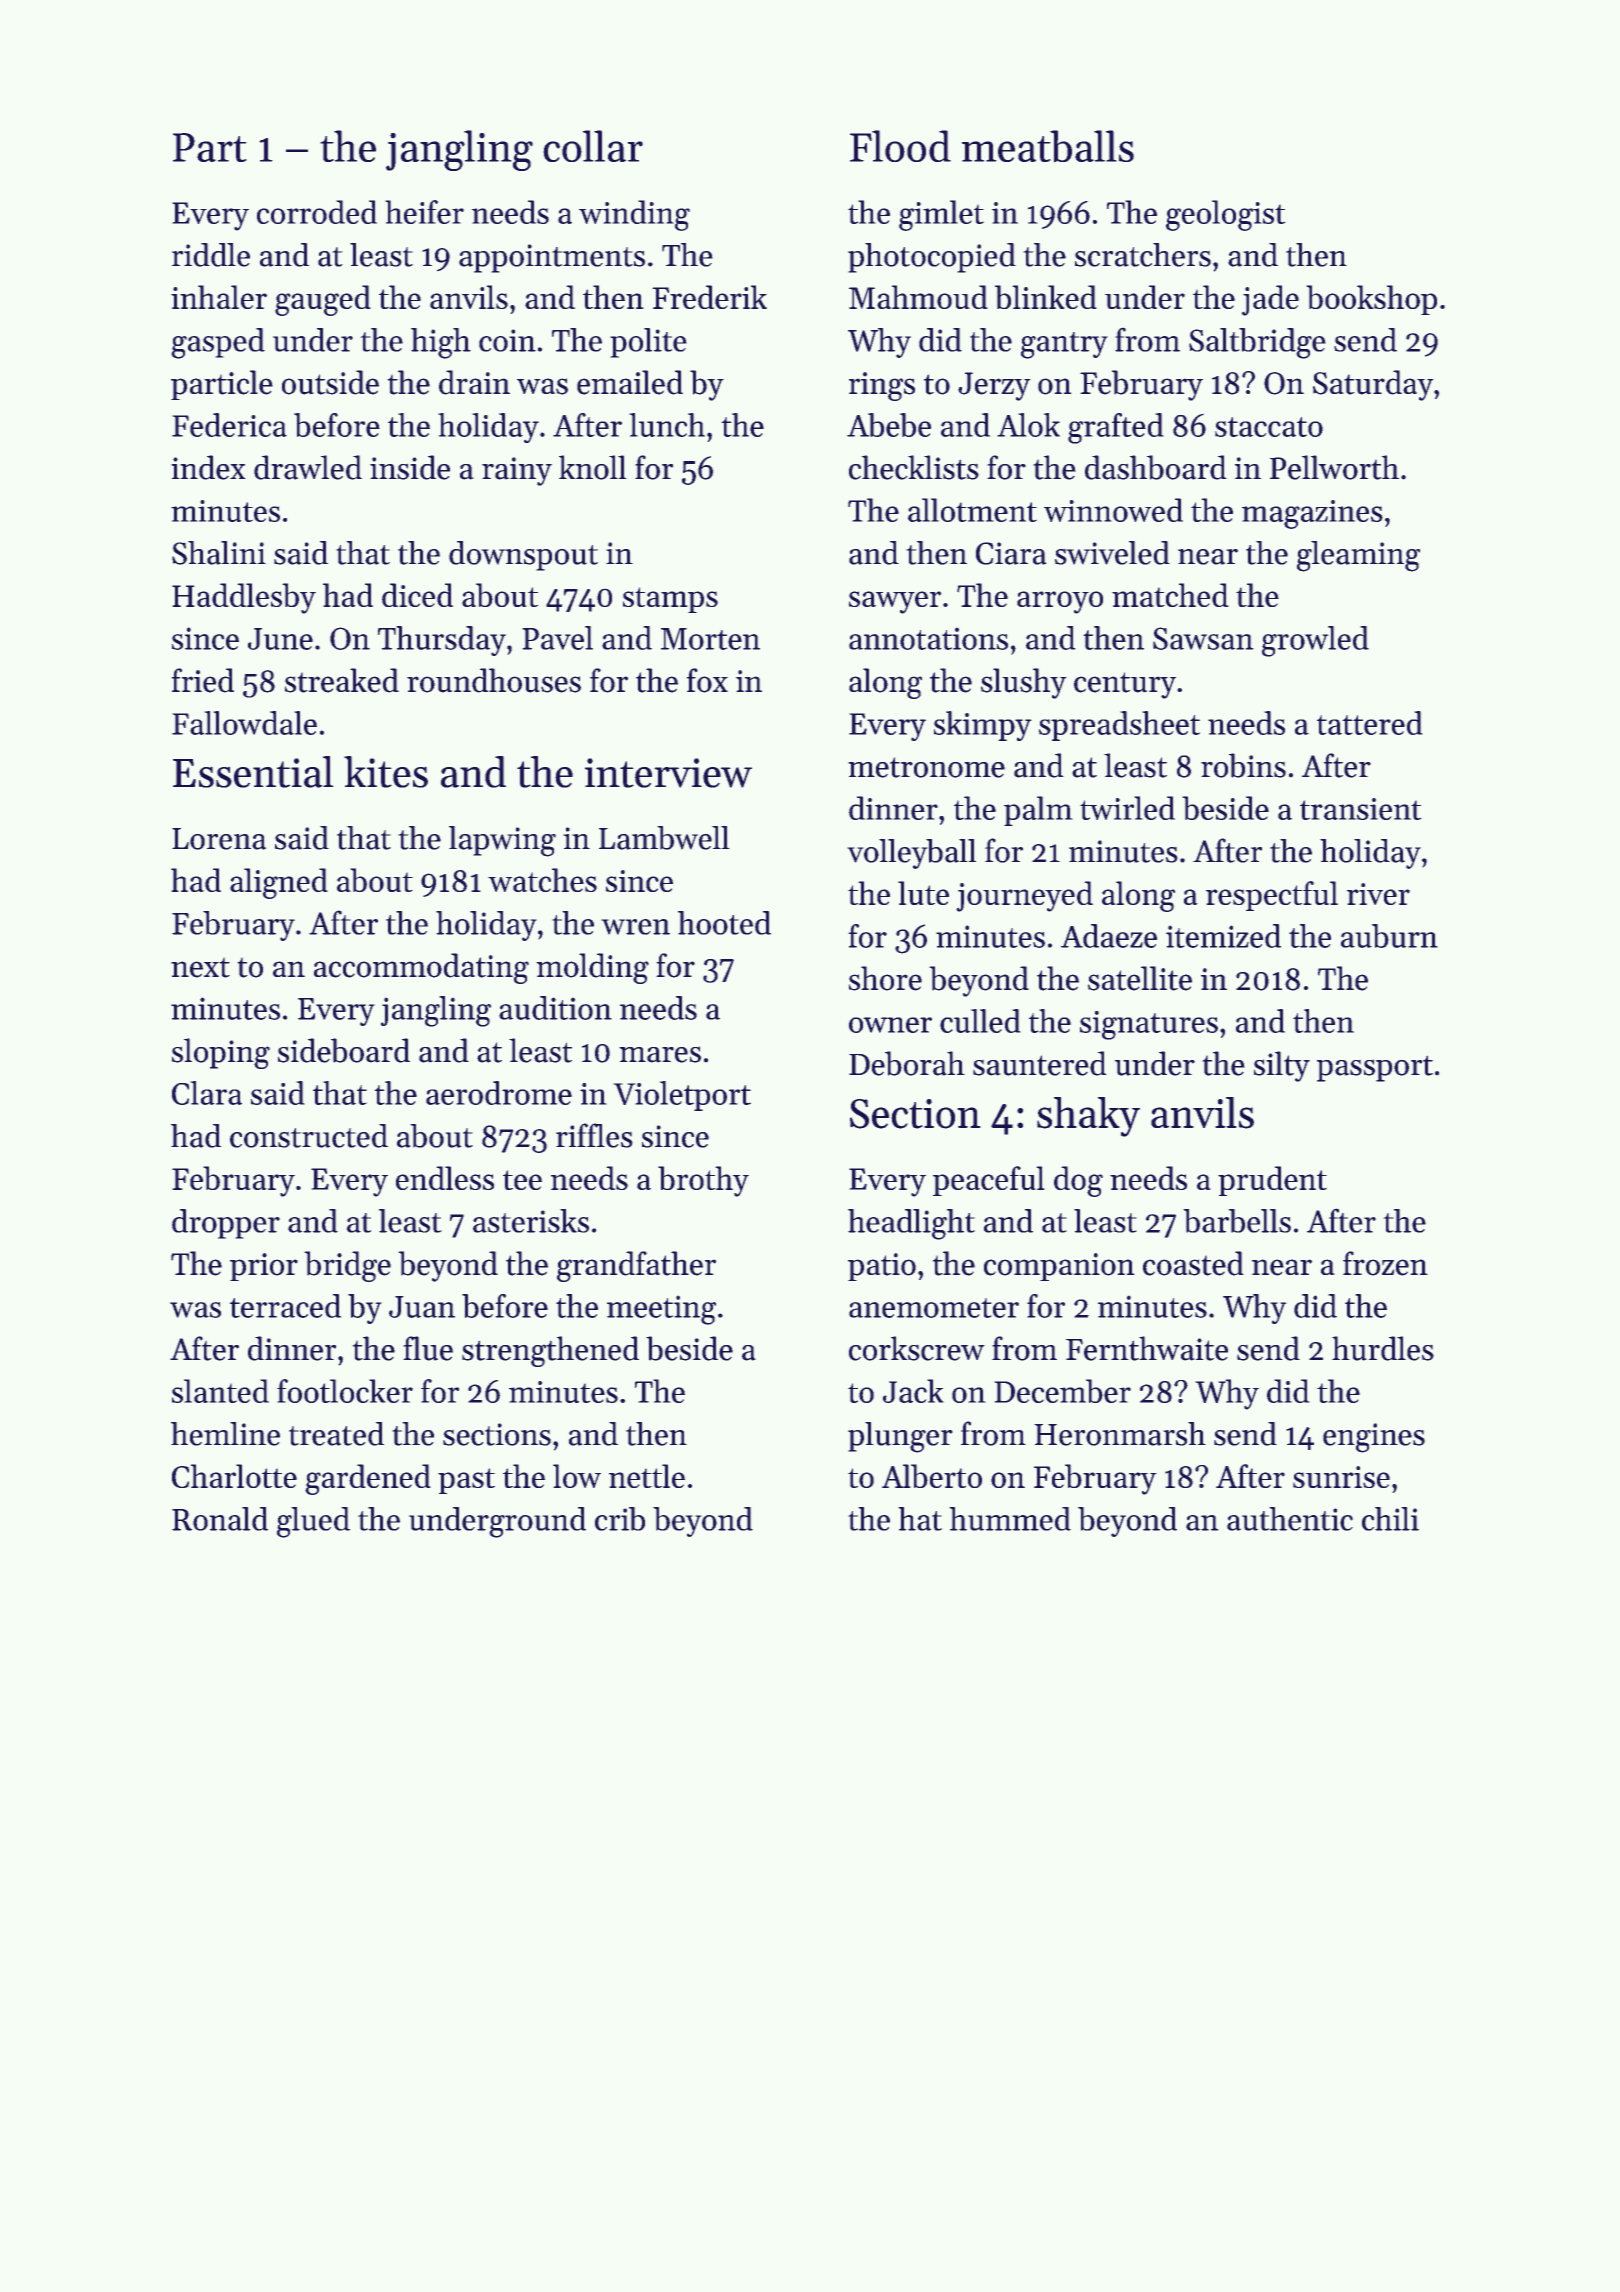  Describe the element at coordinates (313, 1522) in the screenshot. I see `glued` at that location.
